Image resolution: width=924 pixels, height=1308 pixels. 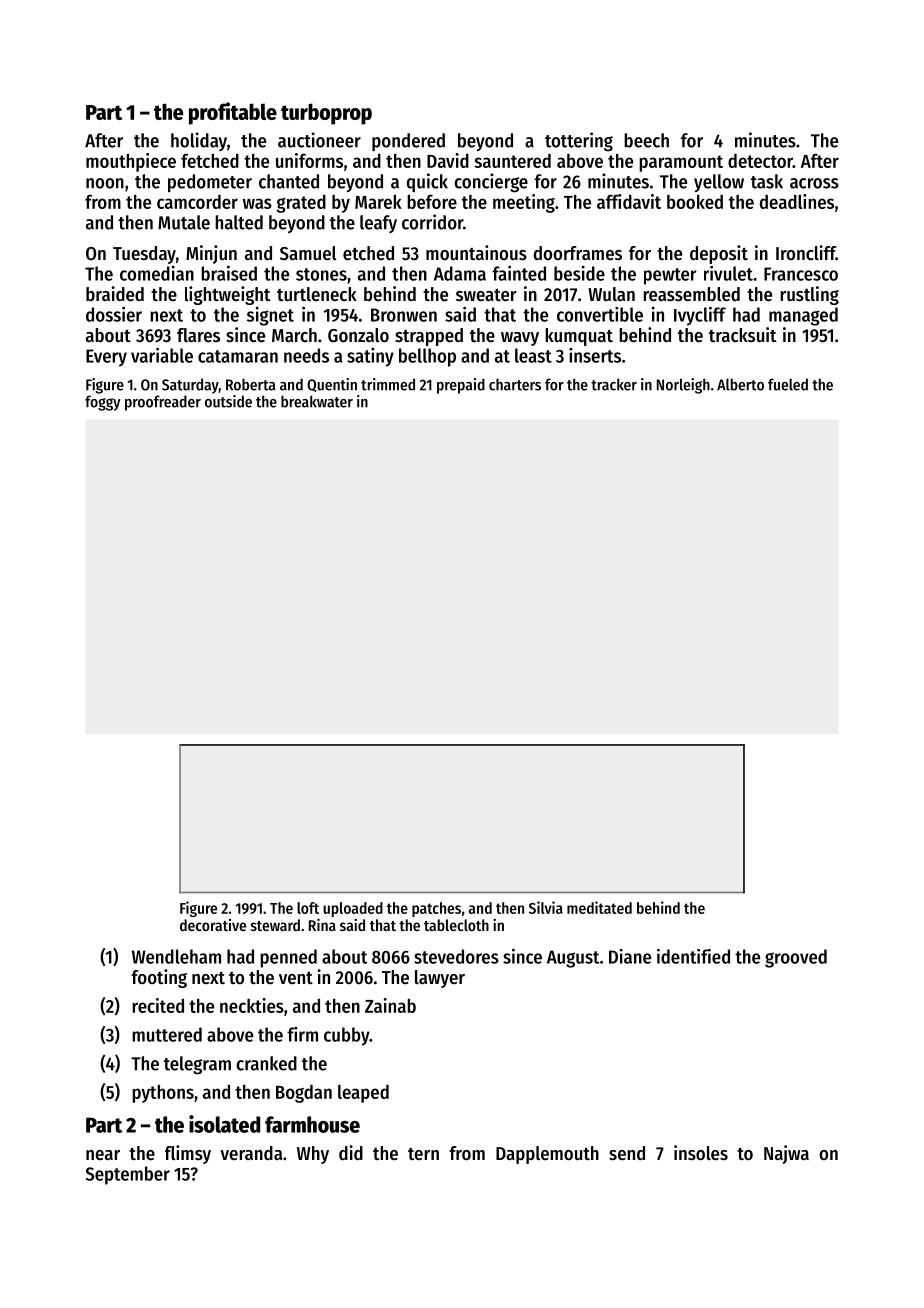 What do you see at coordinates (317, 401) in the document?
I see `breakwater` at bounding box center [317, 401].
